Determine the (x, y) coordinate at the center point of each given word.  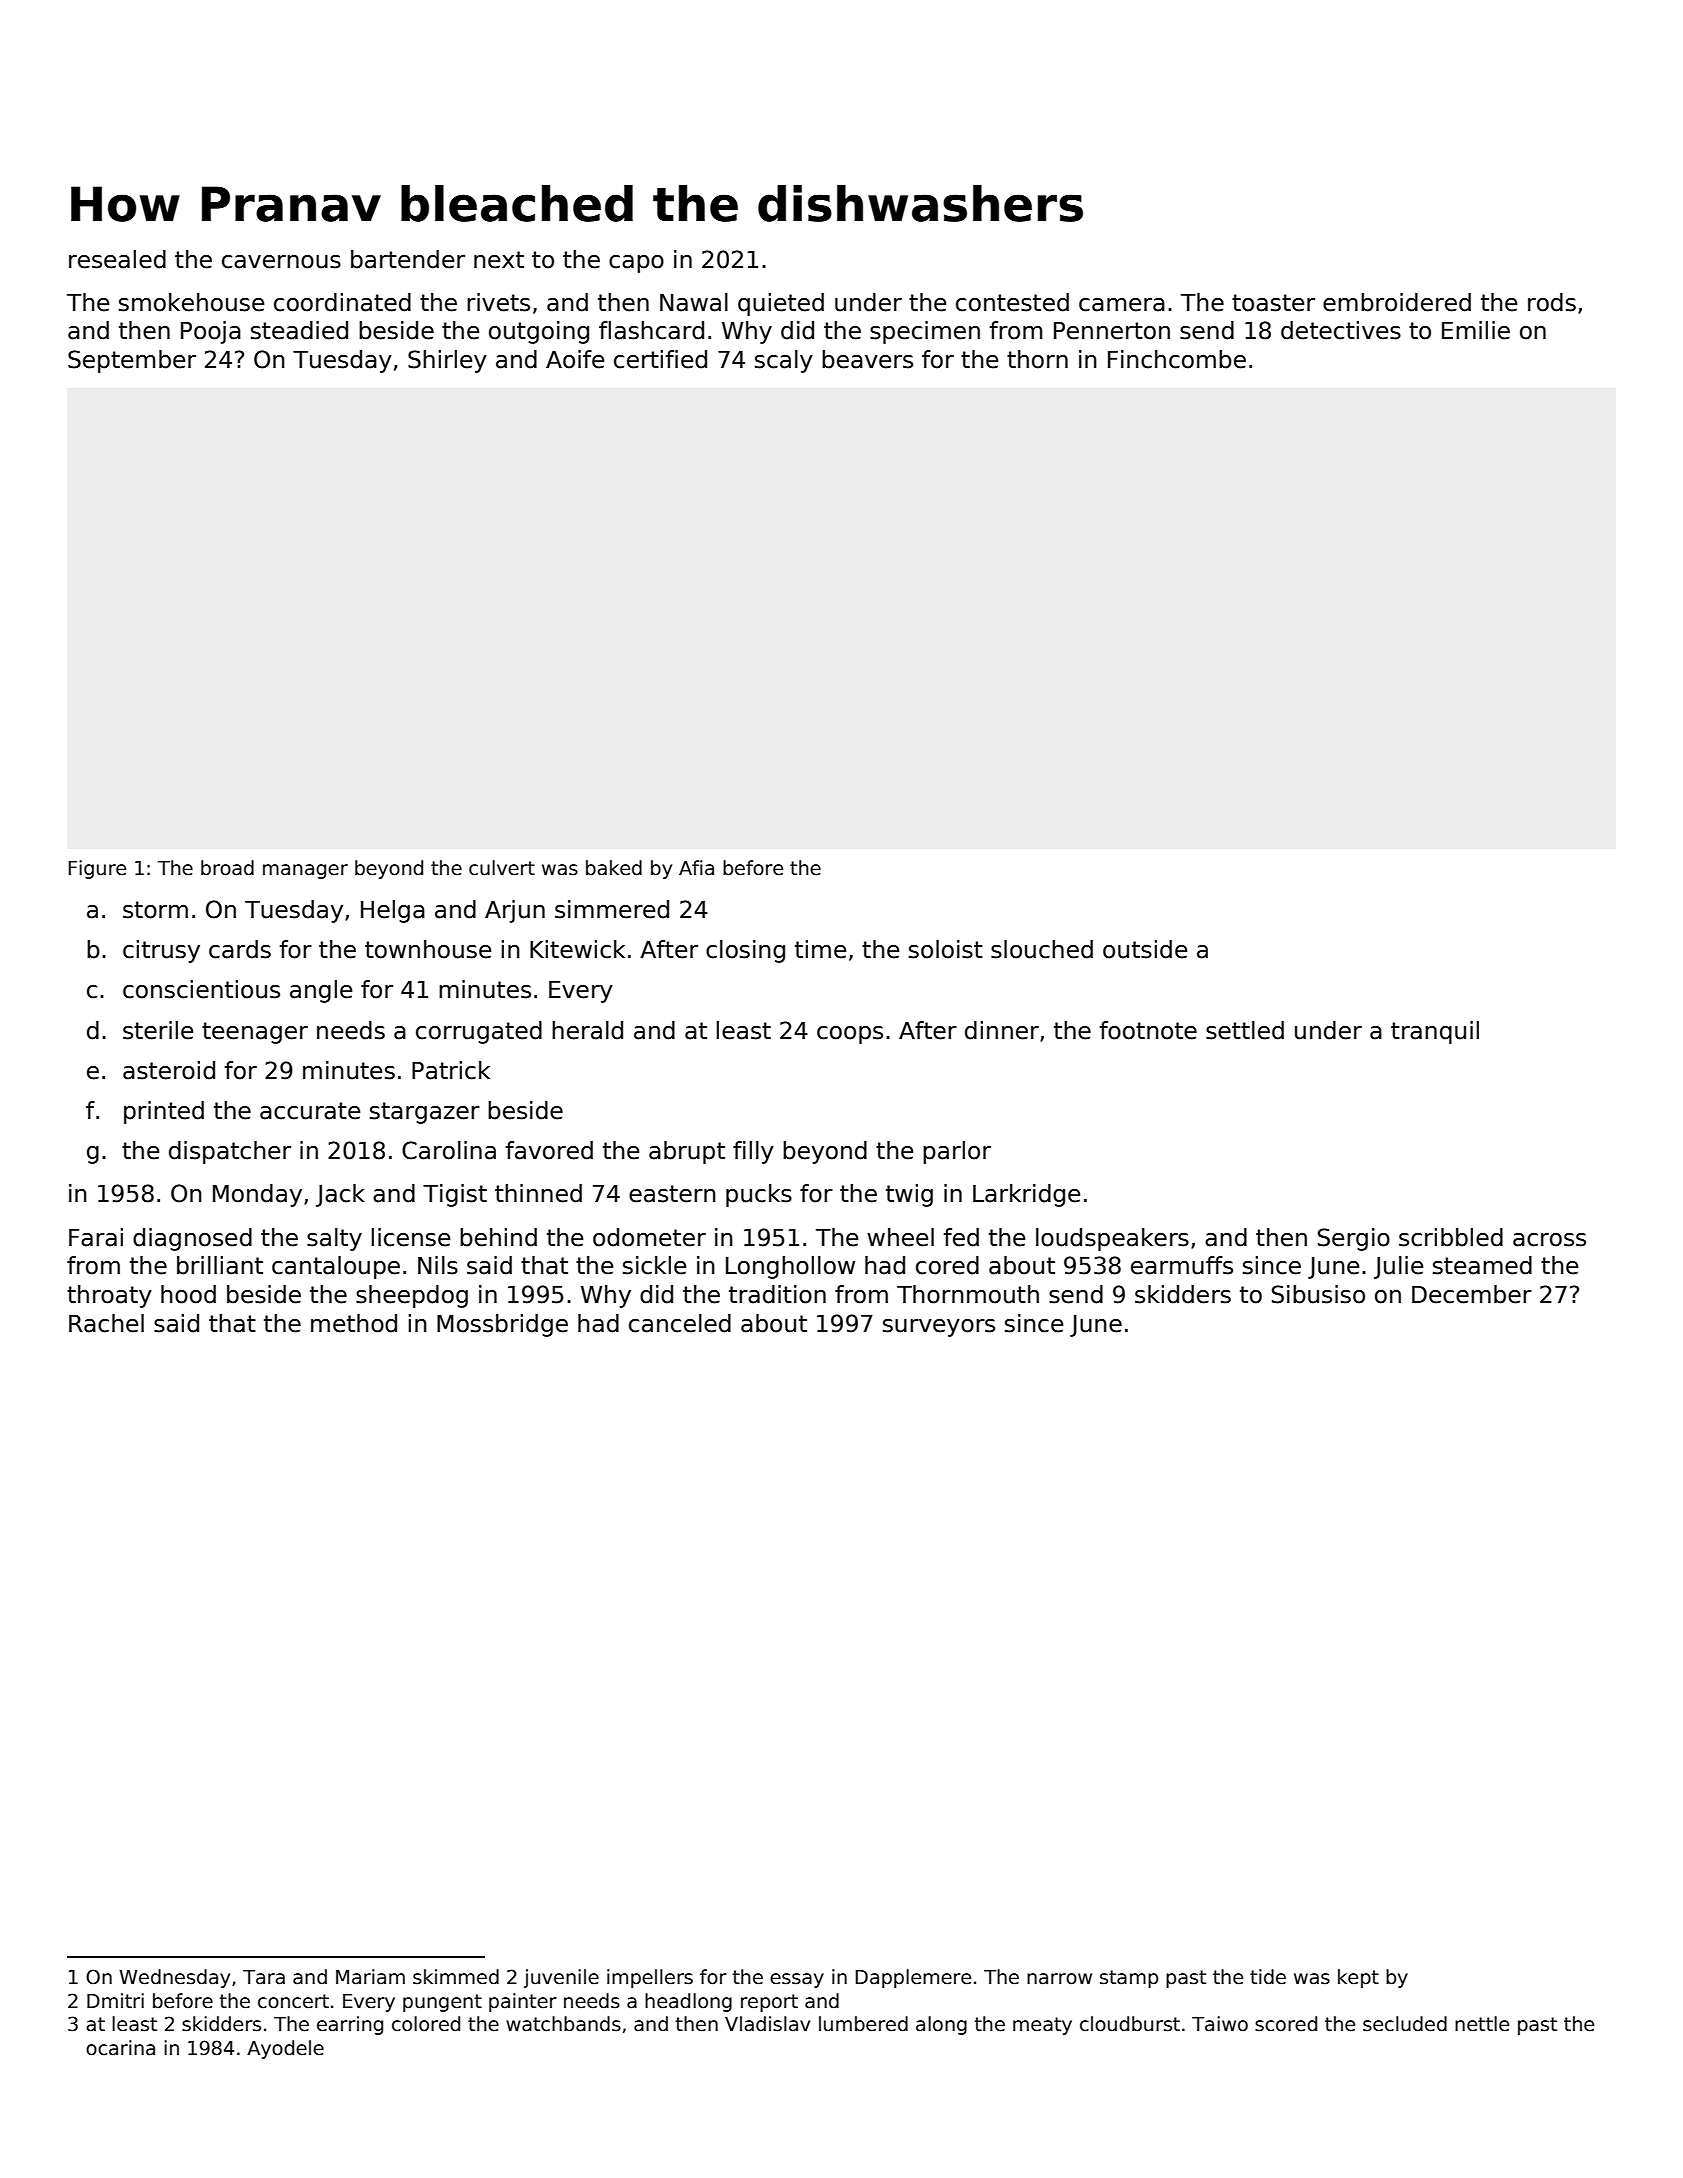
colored (426, 2024)
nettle (1482, 2024)
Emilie (1476, 330)
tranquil (1435, 1032)
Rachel (106, 1323)
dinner (1002, 1030)
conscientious (201, 989)
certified (660, 359)
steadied (299, 330)
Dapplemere (913, 1978)
